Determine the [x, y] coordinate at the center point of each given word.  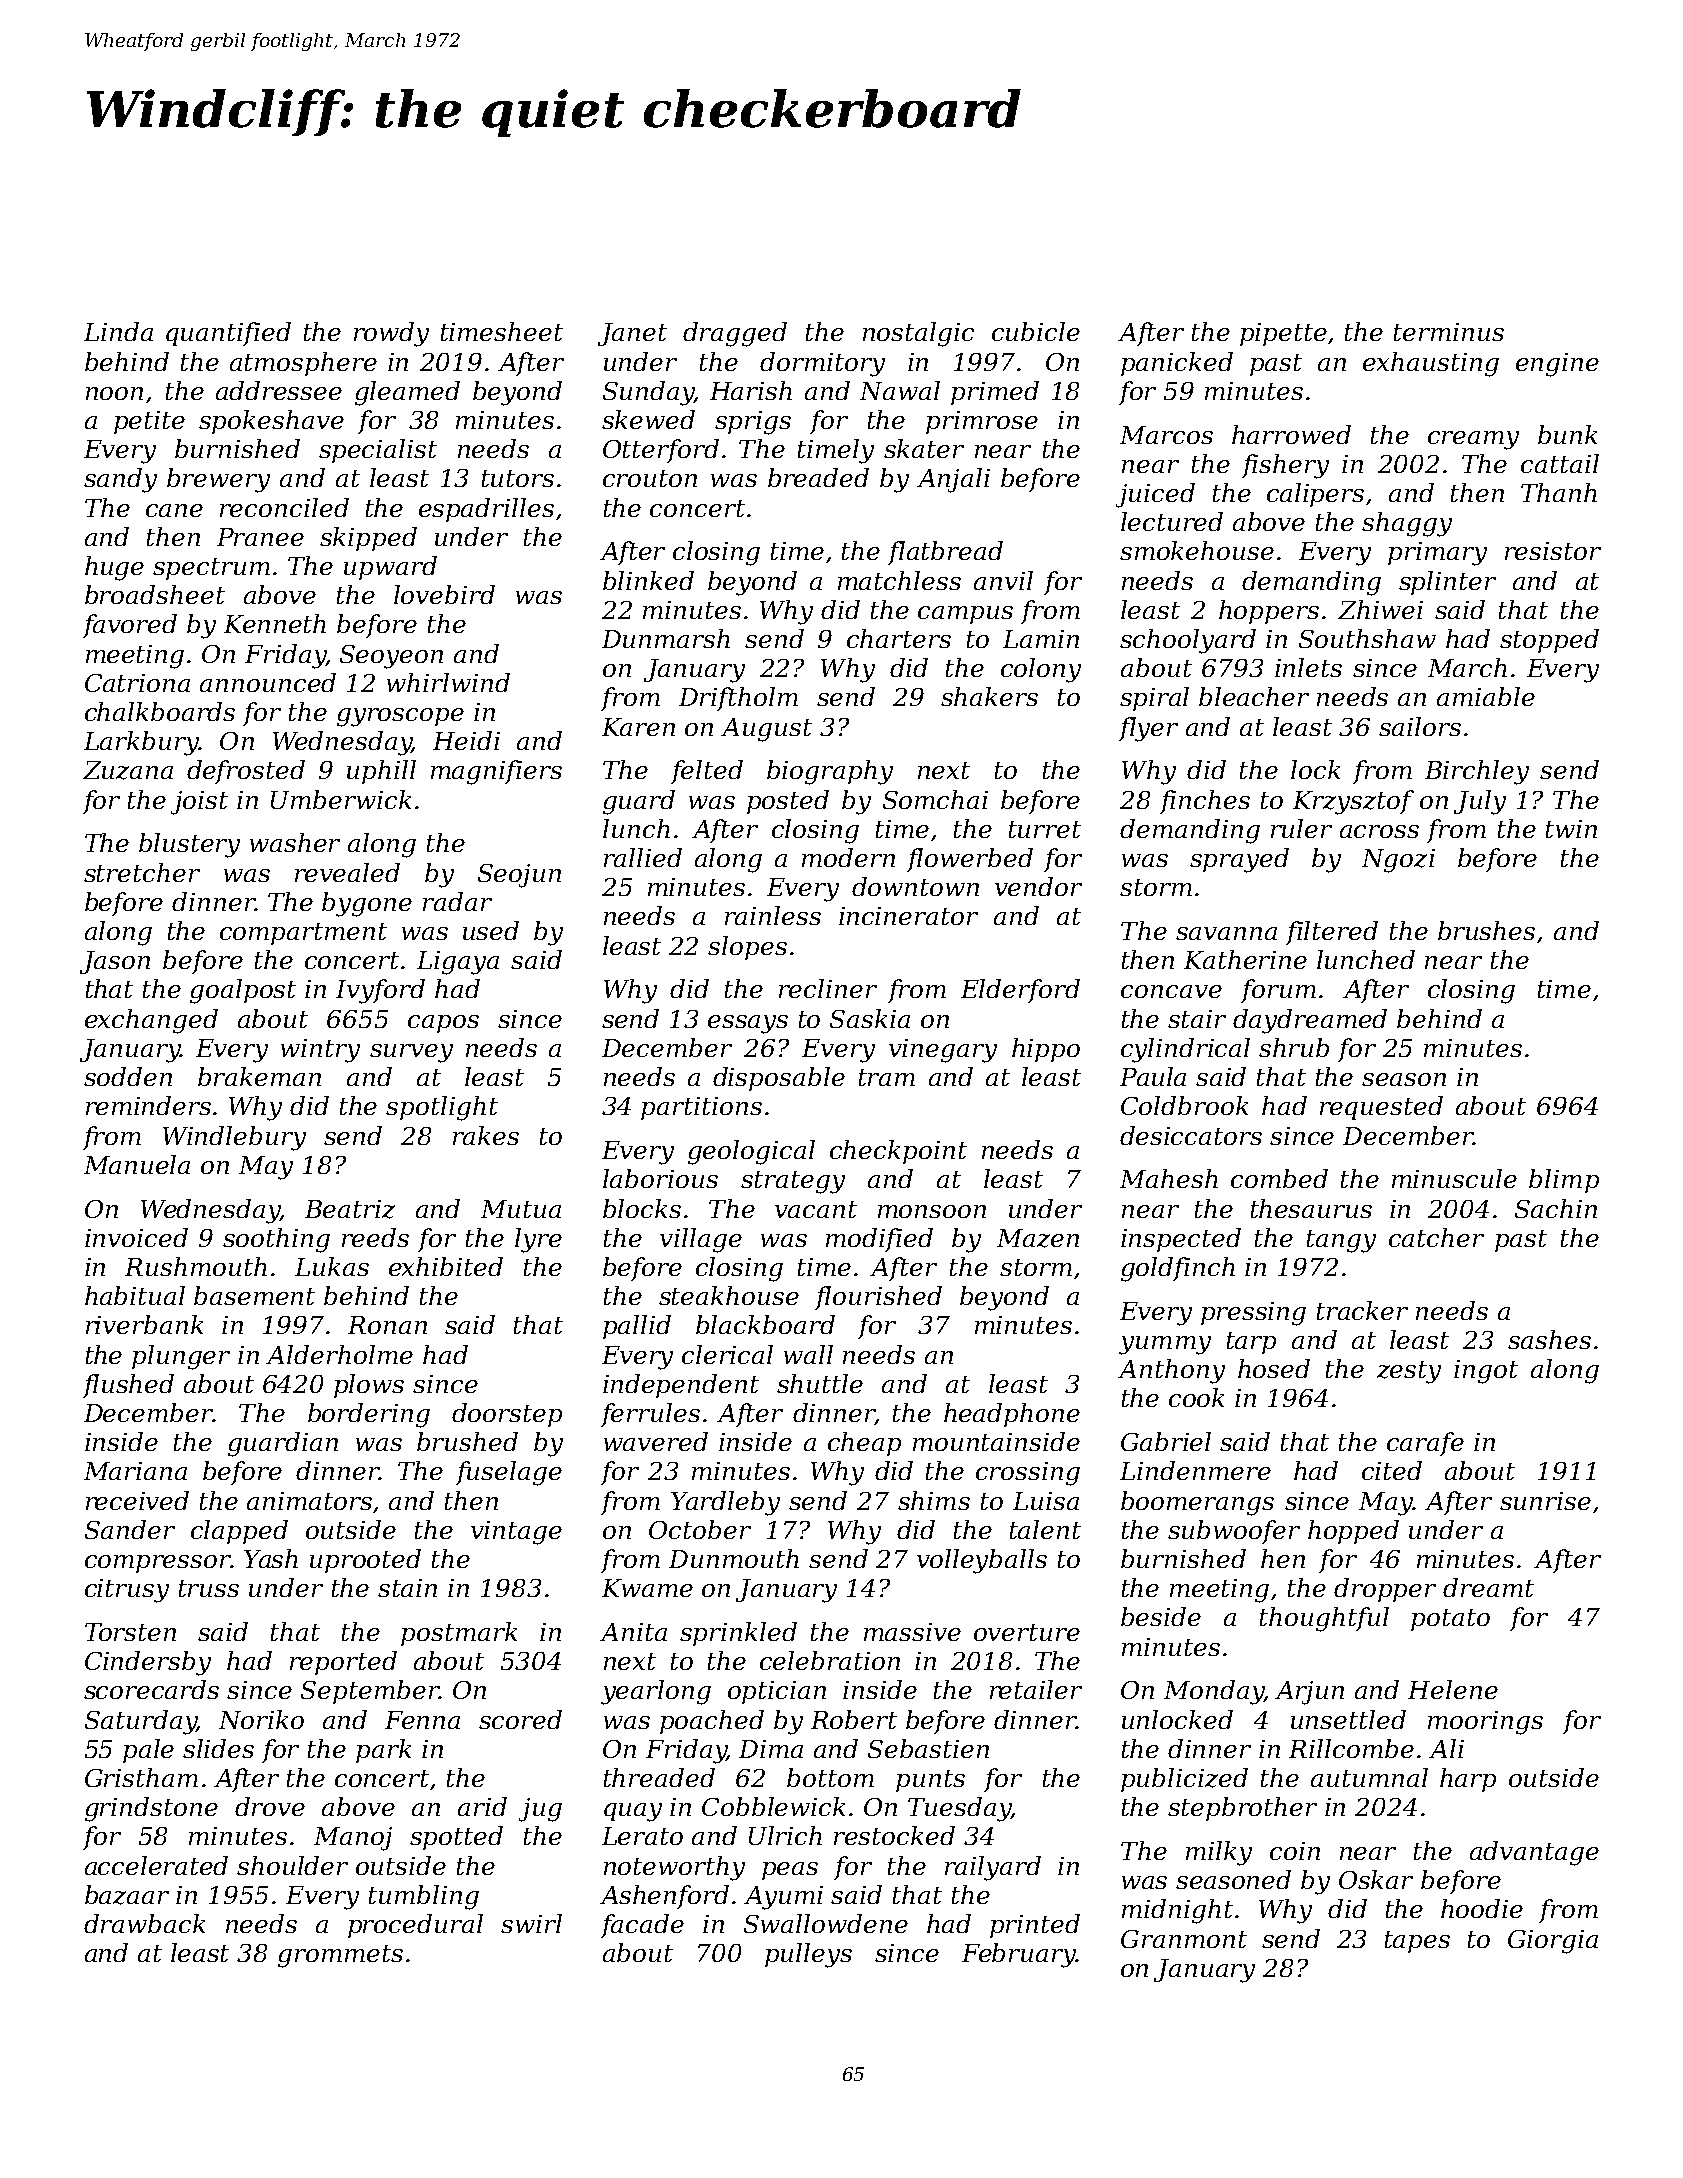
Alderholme [339, 1354]
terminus [1449, 332]
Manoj [353, 1839]
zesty [1409, 1372]
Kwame [647, 1588]
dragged [735, 334]
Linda [118, 331]
